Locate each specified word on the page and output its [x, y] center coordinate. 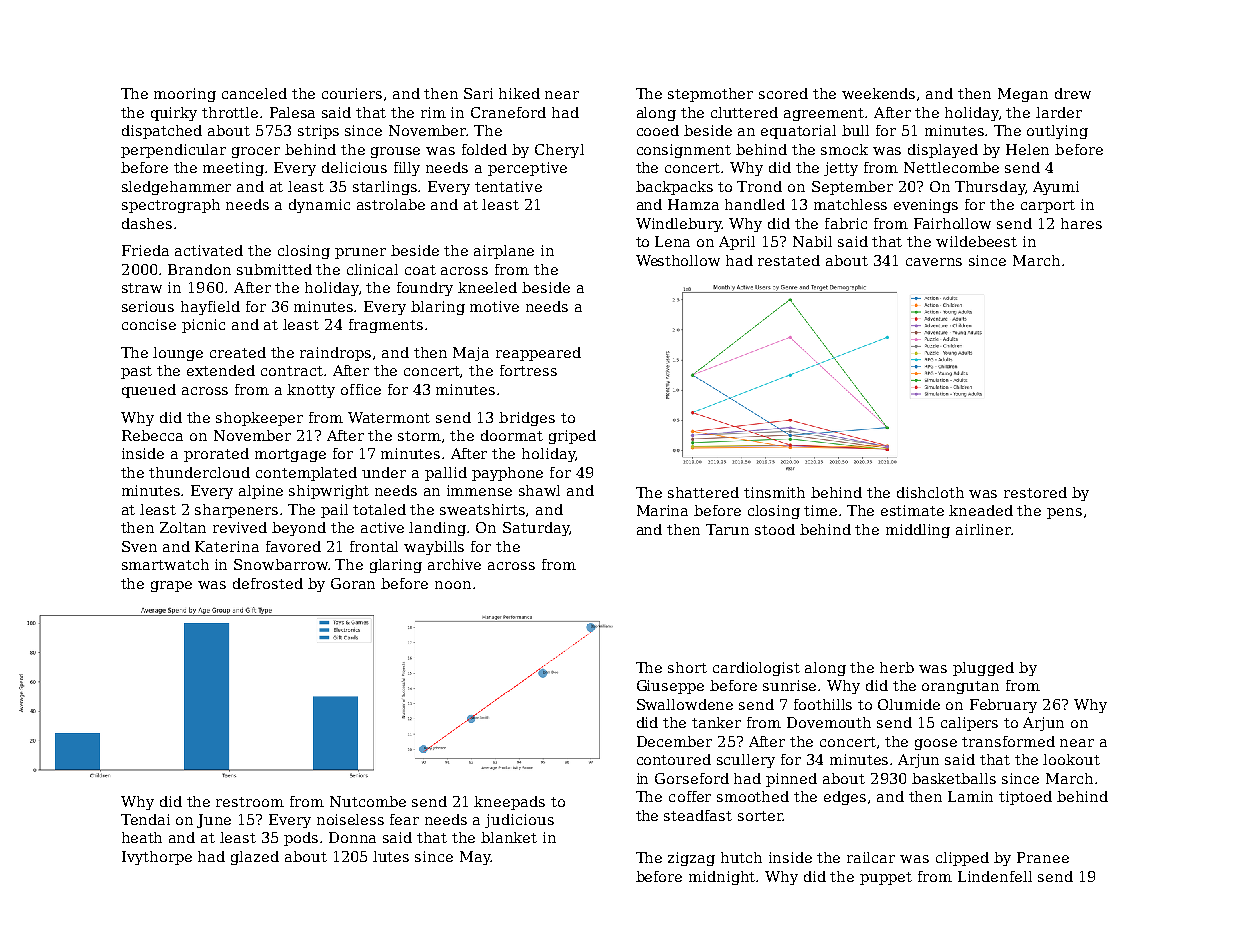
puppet [886, 878]
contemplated [306, 474]
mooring [185, 95]
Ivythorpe [157, 858]
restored [1035, 492]
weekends [878, 93]
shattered [703, 492]
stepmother [710, 95]
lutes [391, 856]
